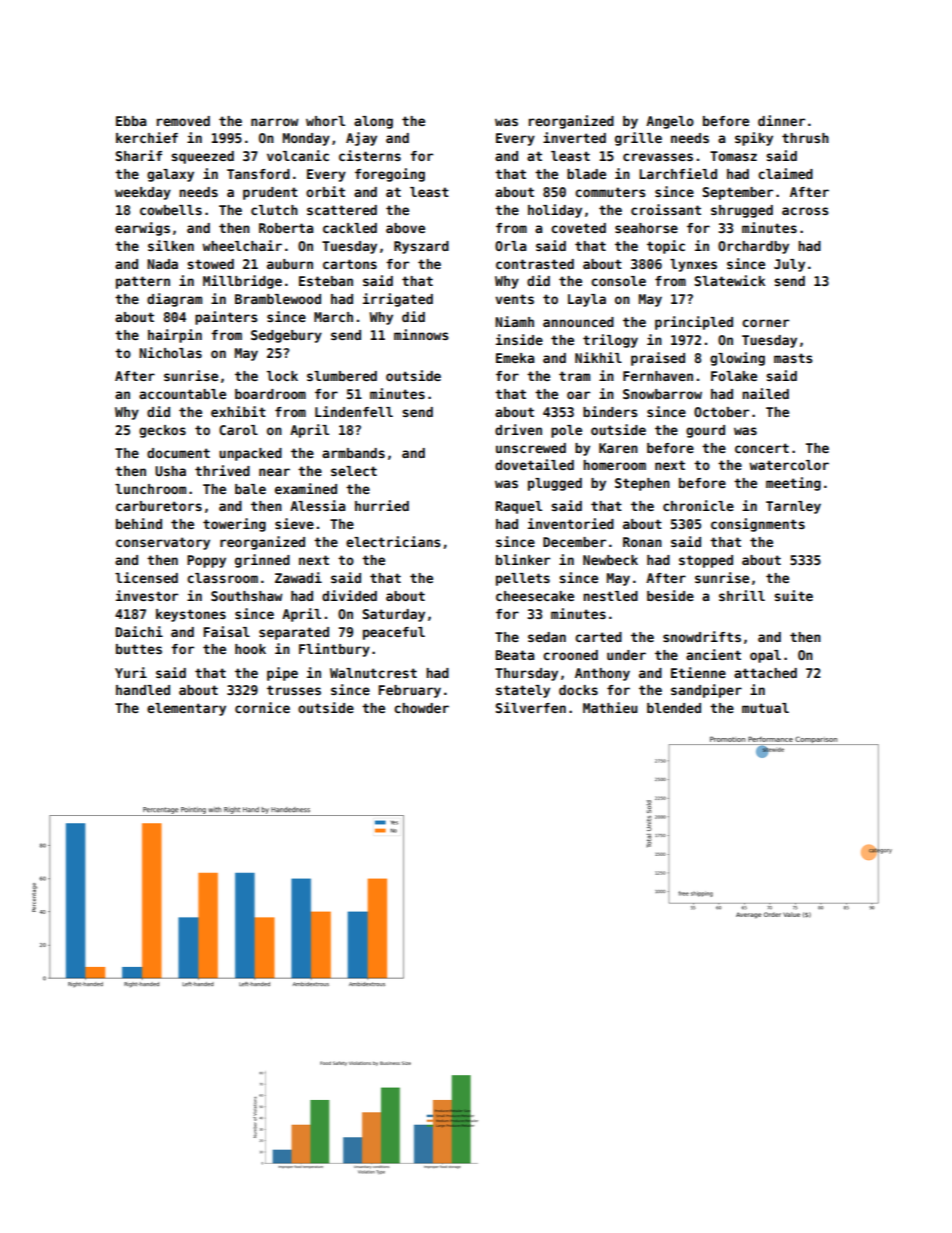 The width and height of the screenshot is (952, 1233). Describe the element at coordinates (131, 121) in the screenshot. I see `Ebba` at that location.
